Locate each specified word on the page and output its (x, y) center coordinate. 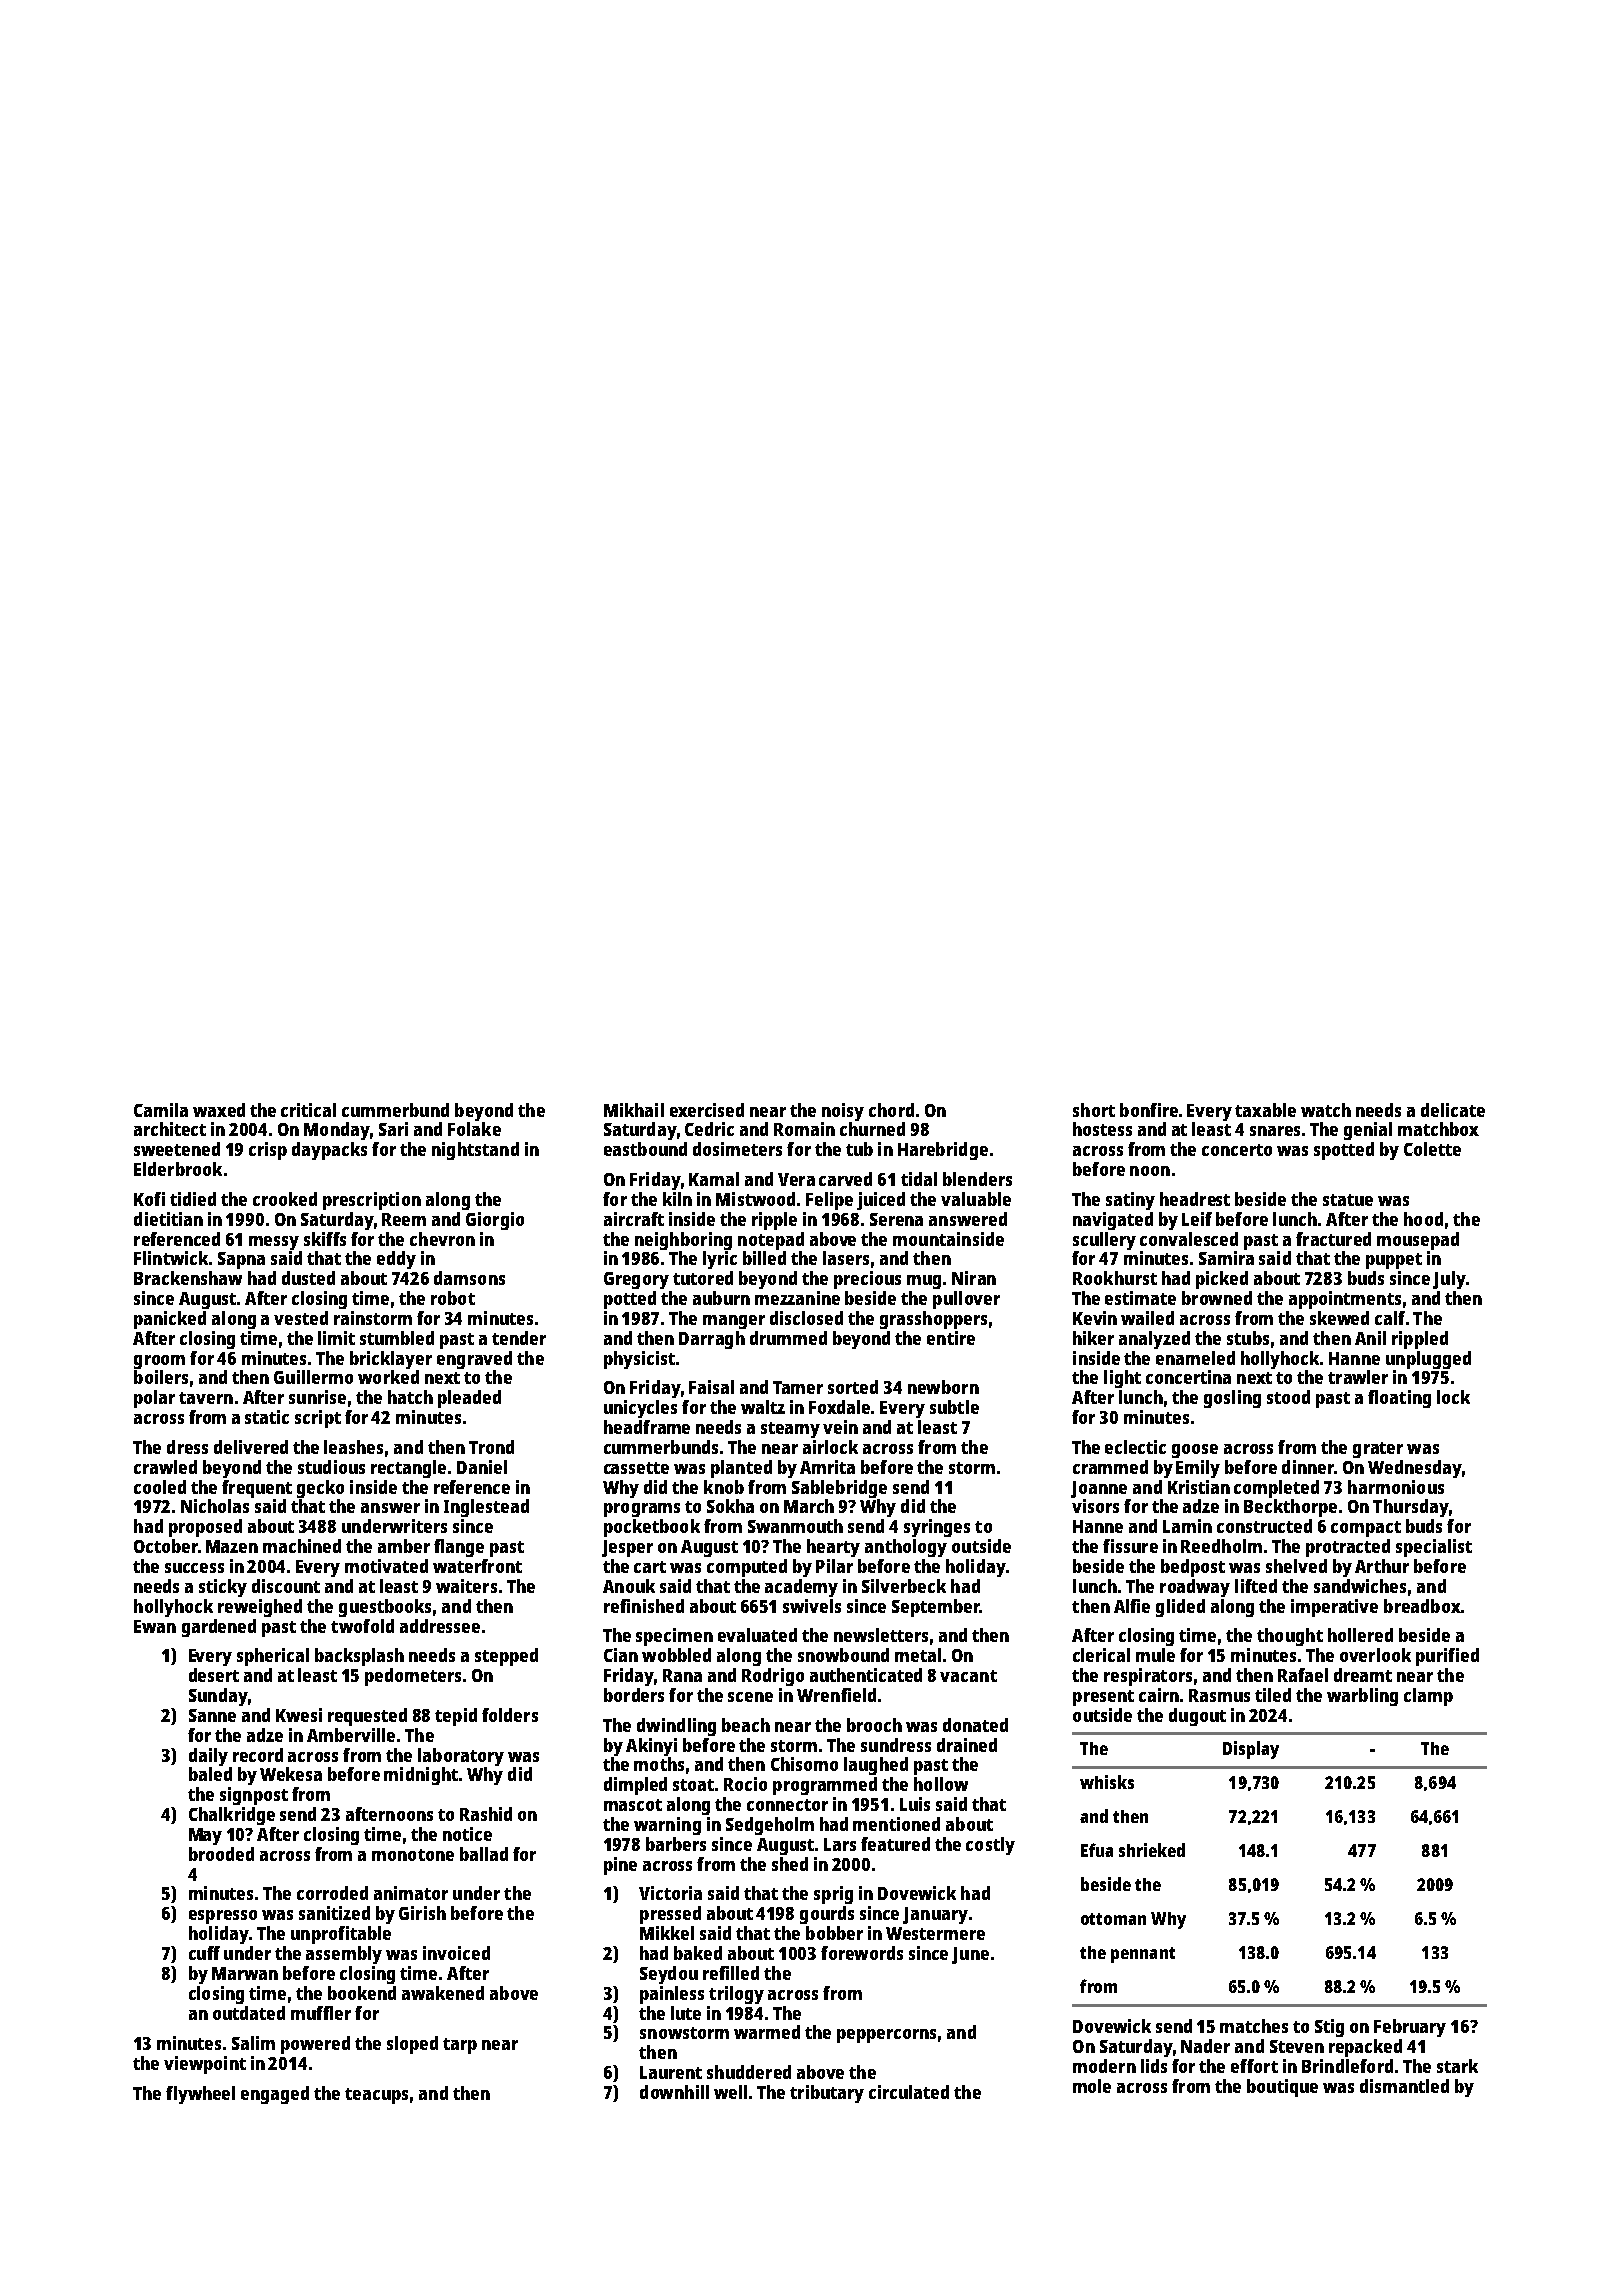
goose (1195, 1451)
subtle (954, 1407)
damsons (469, 1278)
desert (214, 1675)
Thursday (1411, 1508)
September (936, 1608)
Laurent (671, 2072)
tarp (460, 2046)
